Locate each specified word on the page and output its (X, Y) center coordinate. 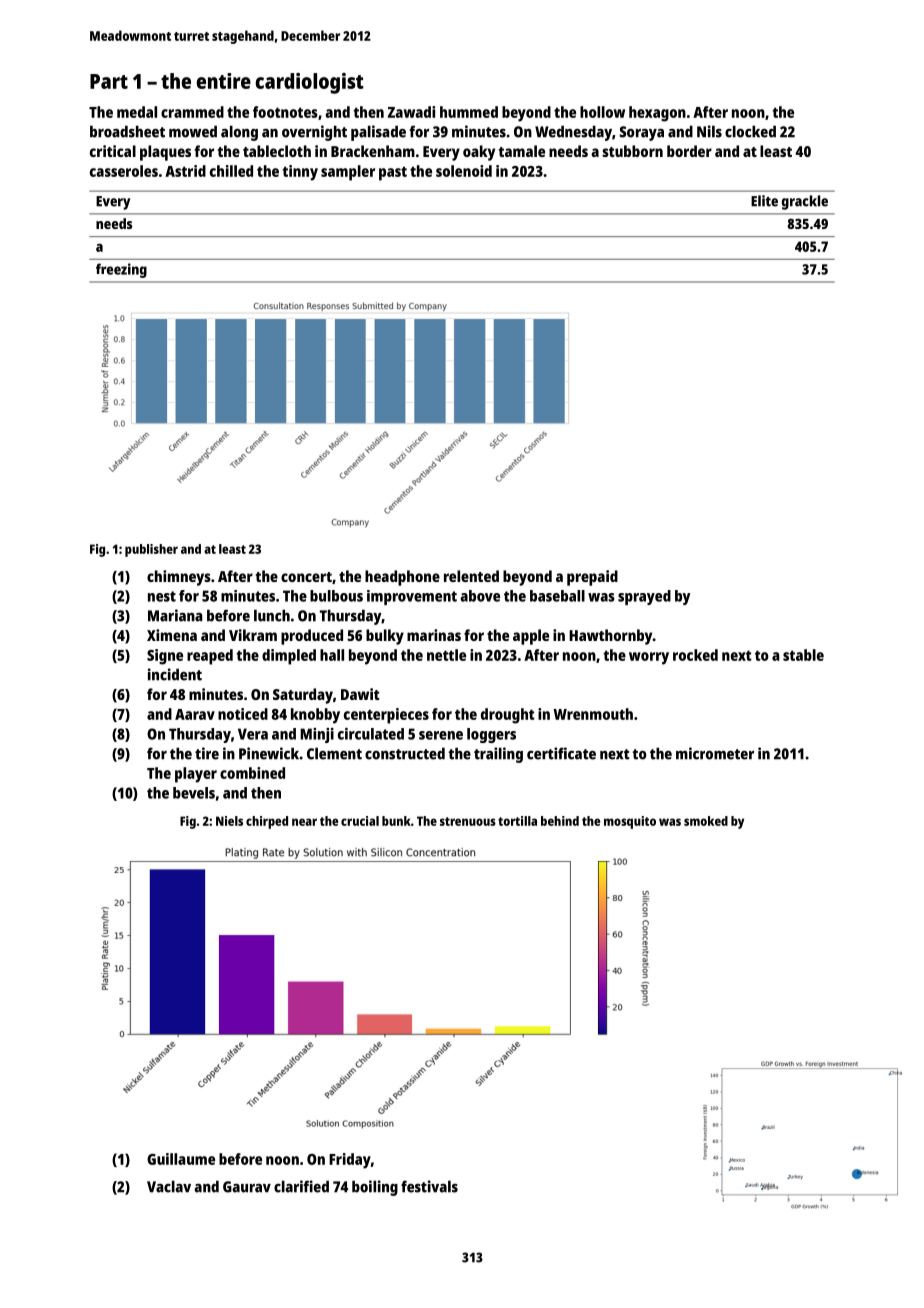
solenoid (464, 171)
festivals (429, 1186)
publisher (151, 550)
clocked (750, 131)
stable (803, 655)
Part (109, 81)
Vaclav (169, 1186)
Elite (764, 201)
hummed (469, 112)
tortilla (517, 821)
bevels (194, 793)
